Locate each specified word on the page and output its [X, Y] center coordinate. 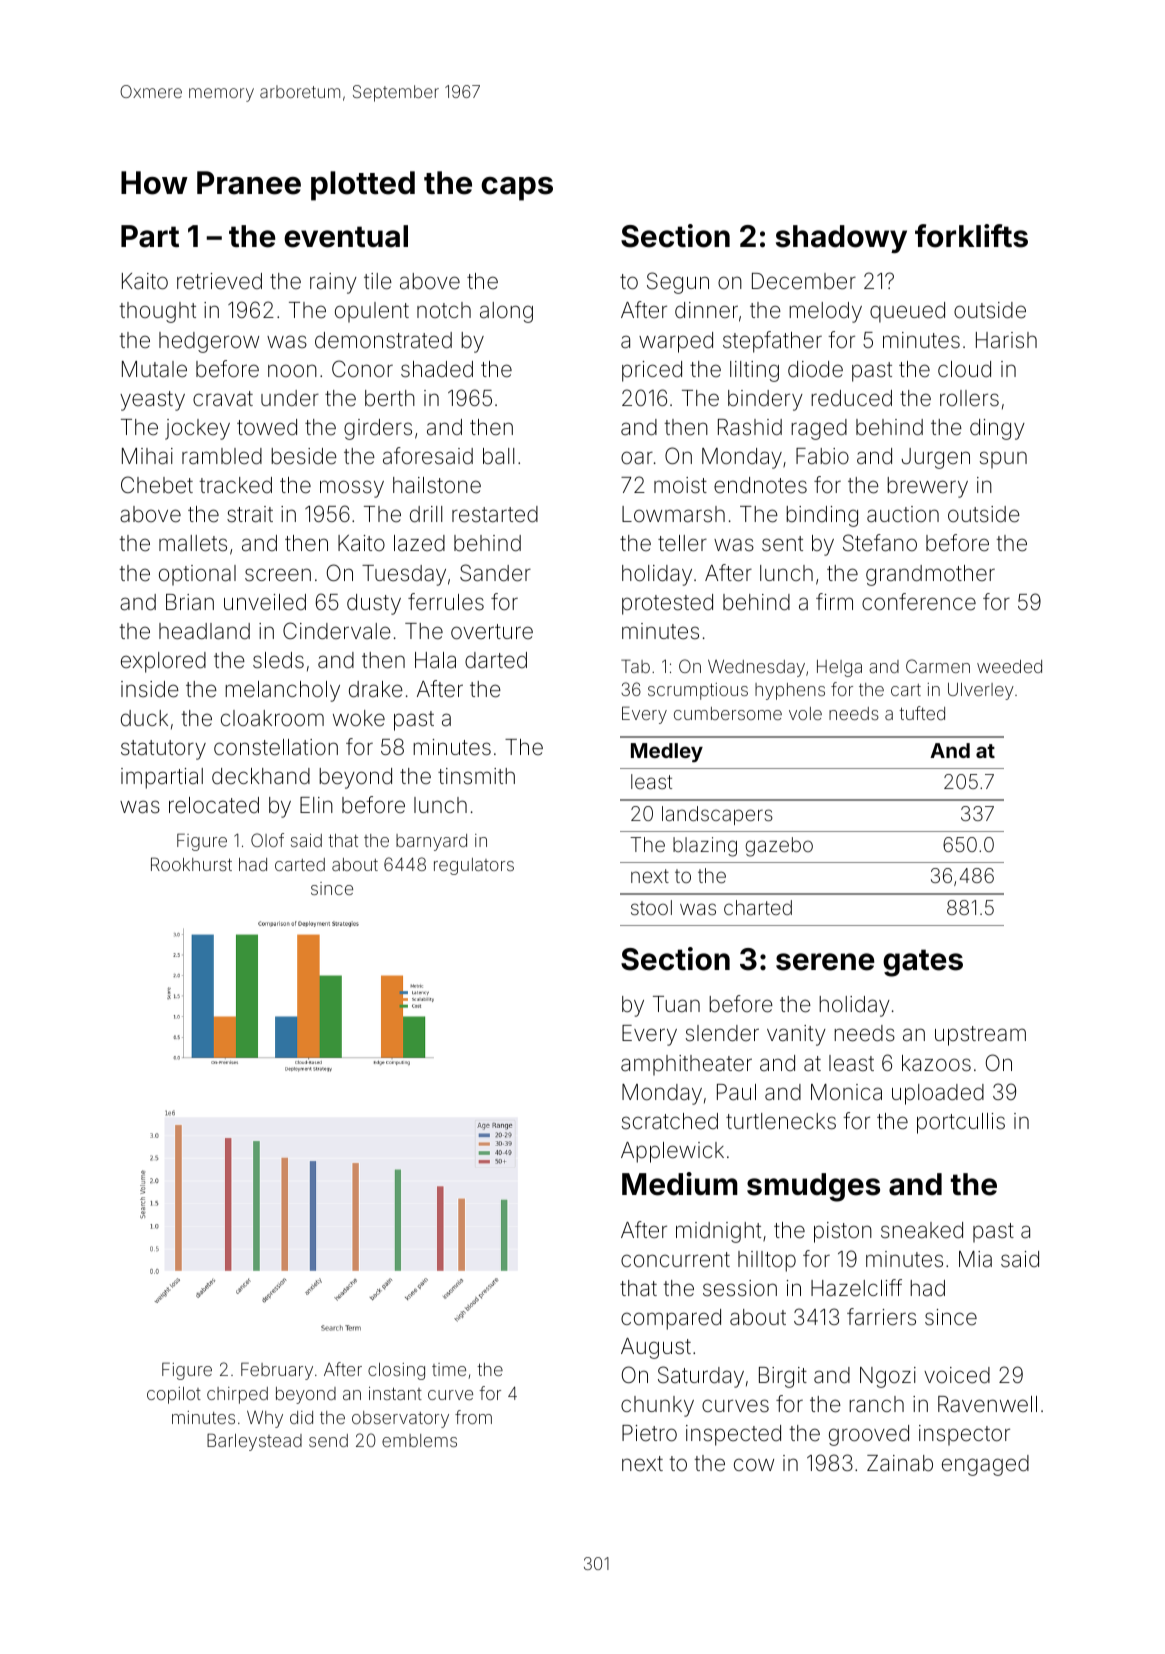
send [328, 1440]
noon [292, 370]
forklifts [971, 236]
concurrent [675, 1260]
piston [843, 1232]
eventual [346, 236]
